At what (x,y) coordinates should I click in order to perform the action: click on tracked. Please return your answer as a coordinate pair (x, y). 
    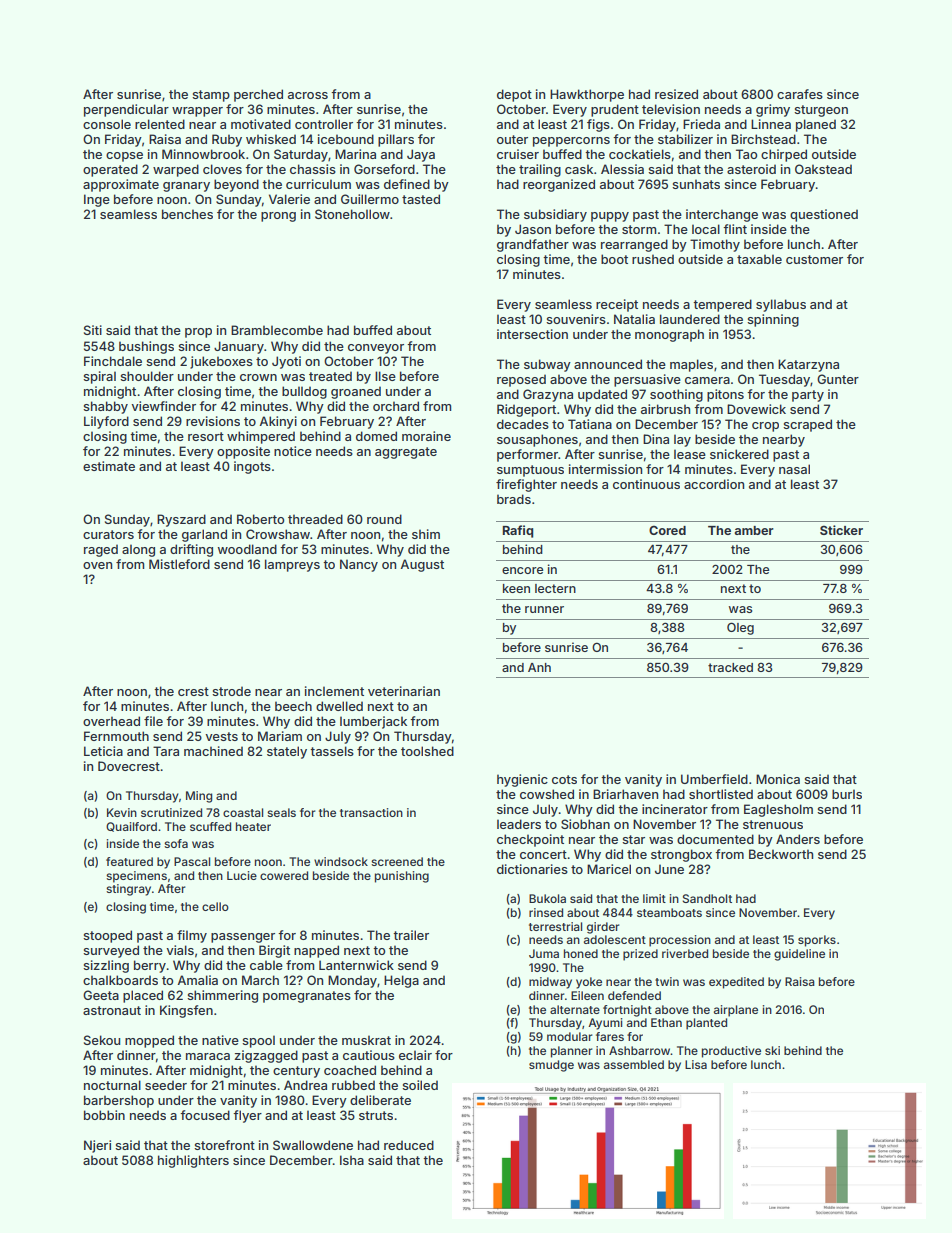
    Looking at the image, I should click on (730, 667).
